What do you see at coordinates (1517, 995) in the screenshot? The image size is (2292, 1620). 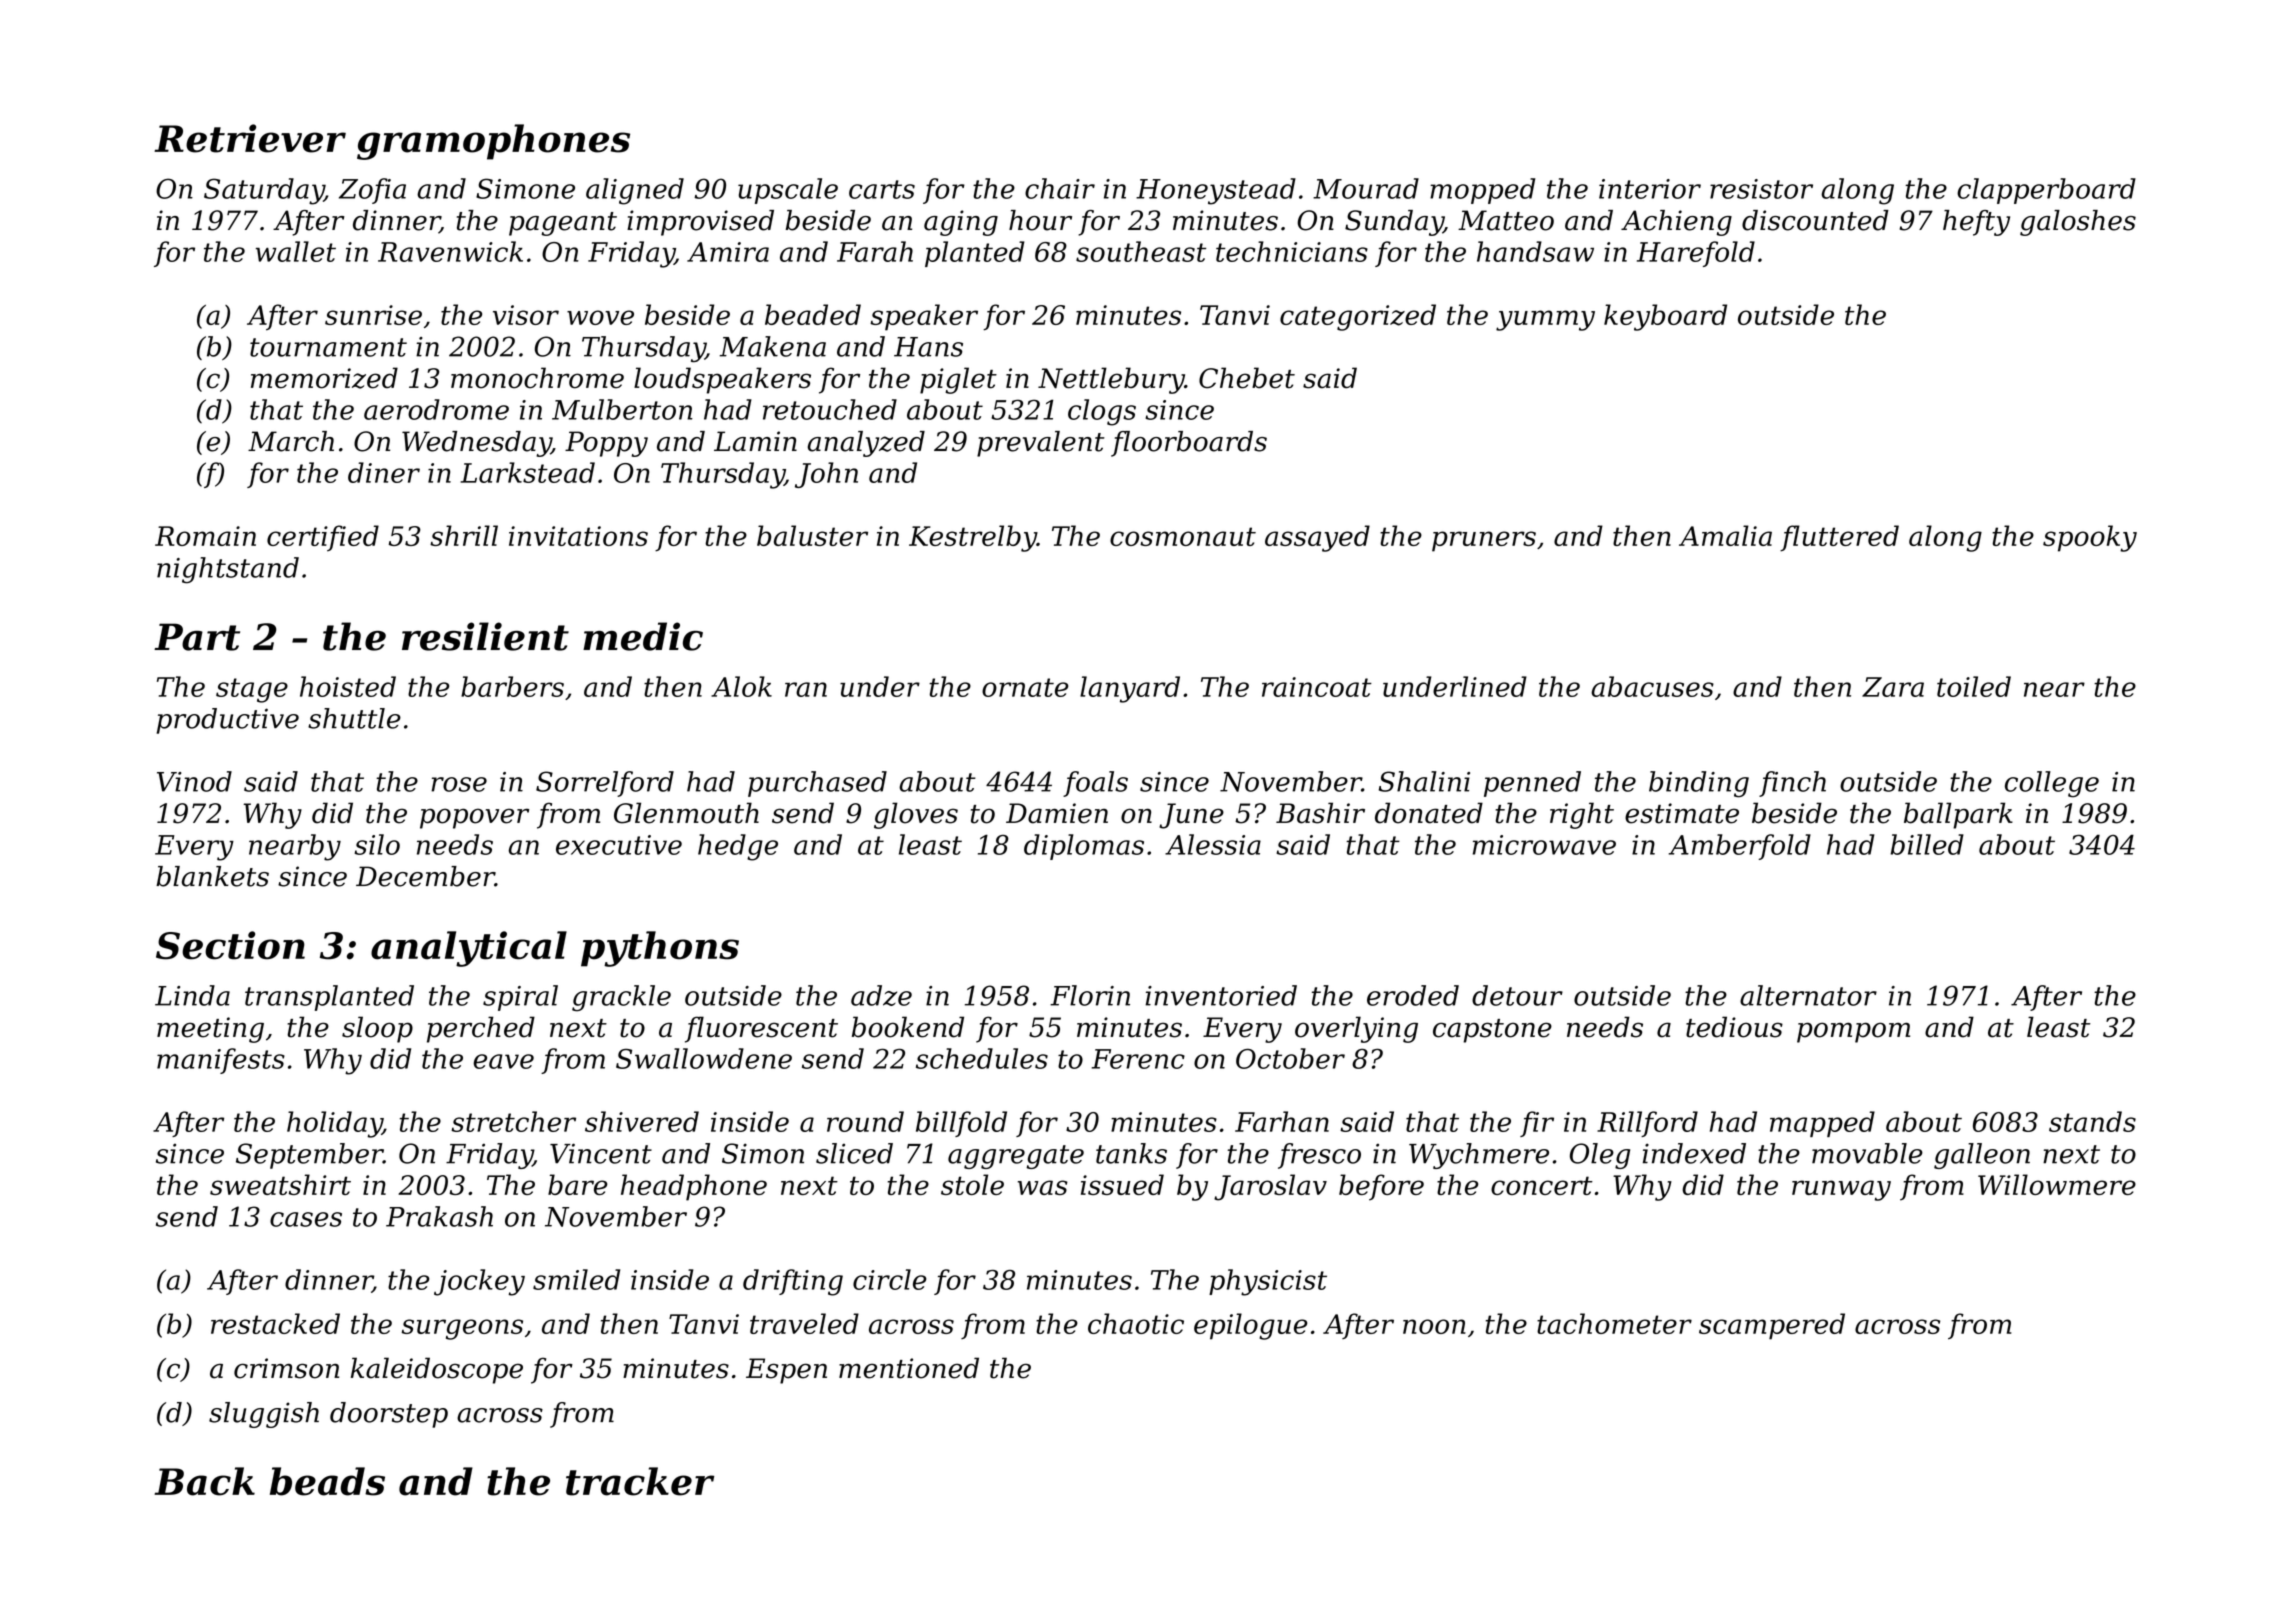 I see `detour` at bounding box center [1517, 995].
